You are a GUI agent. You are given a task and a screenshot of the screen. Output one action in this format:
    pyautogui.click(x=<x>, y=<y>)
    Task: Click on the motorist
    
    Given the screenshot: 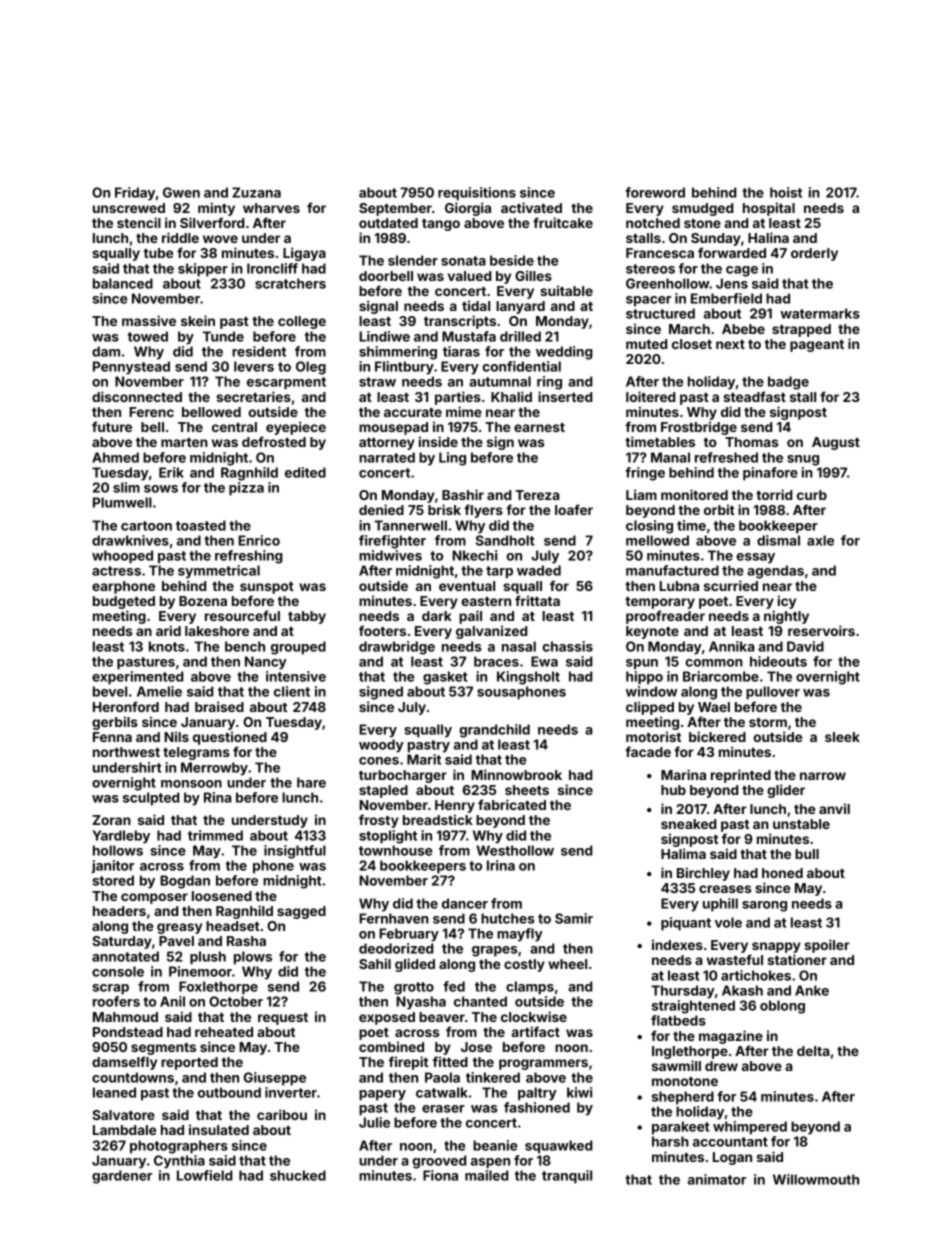 What is the action you would take?
    pyautogui.click(x=653, y=736)
